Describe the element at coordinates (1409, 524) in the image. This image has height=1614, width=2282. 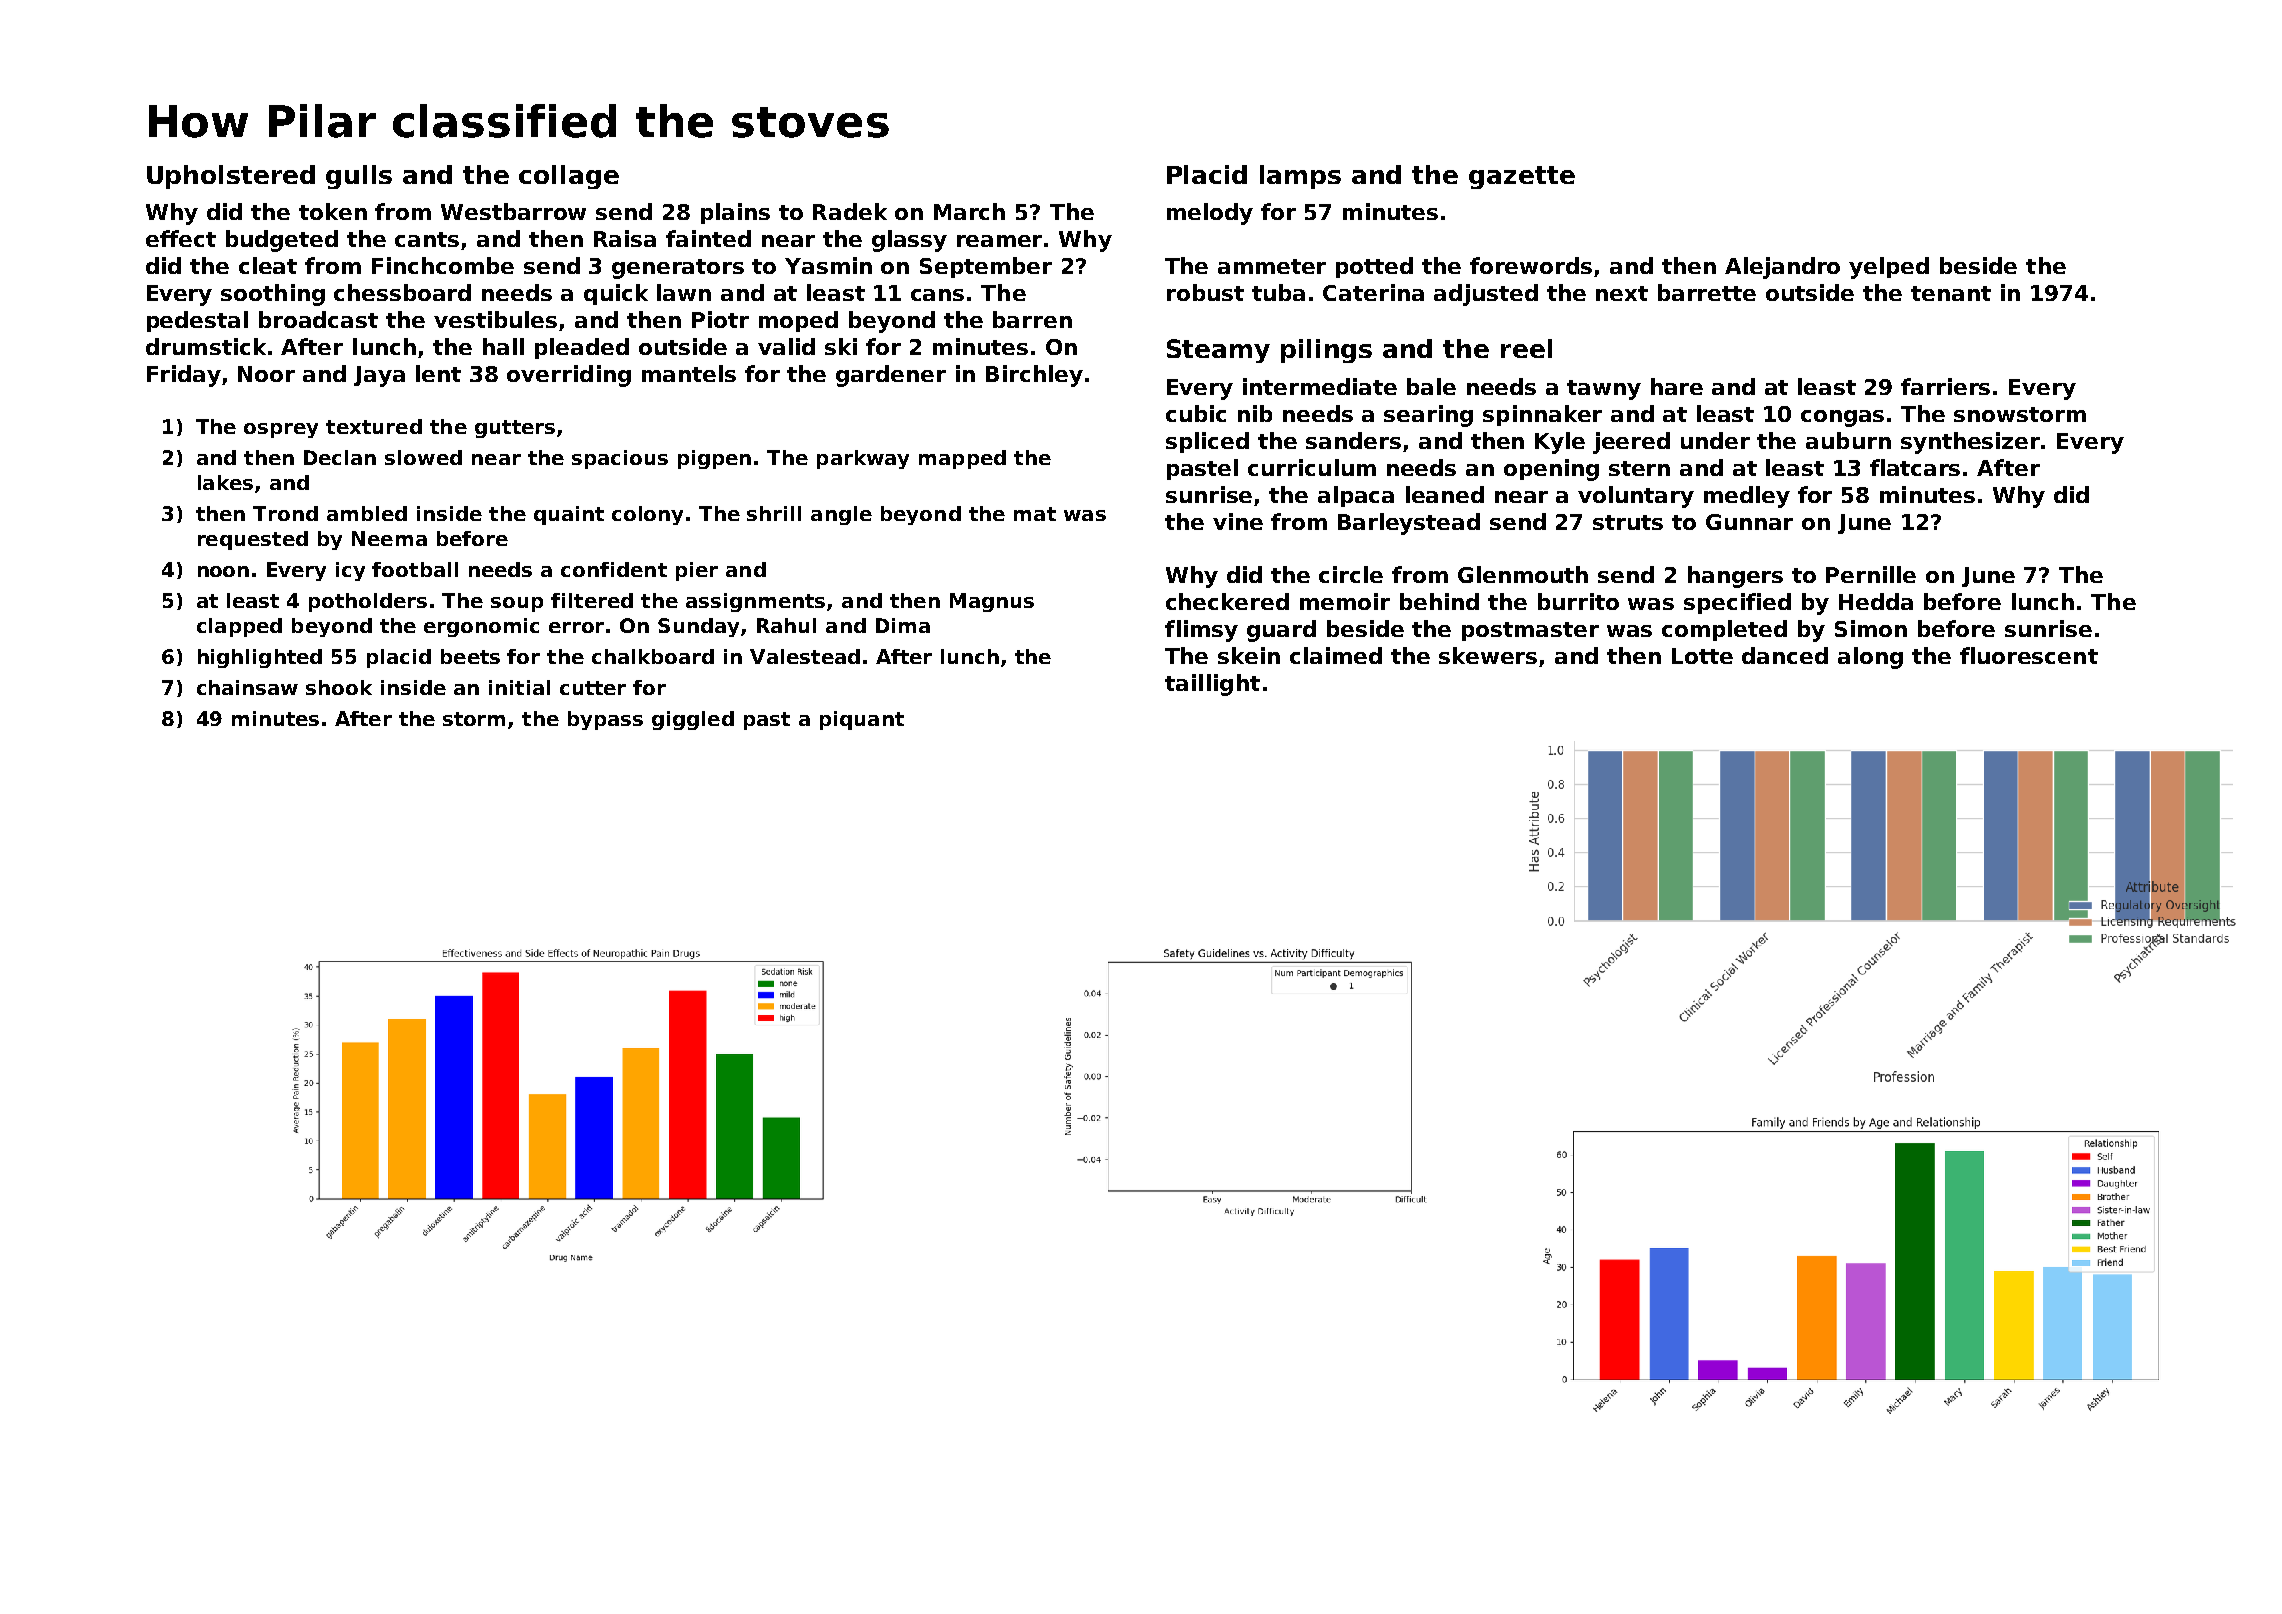
I see `Barleystead` at that location.
